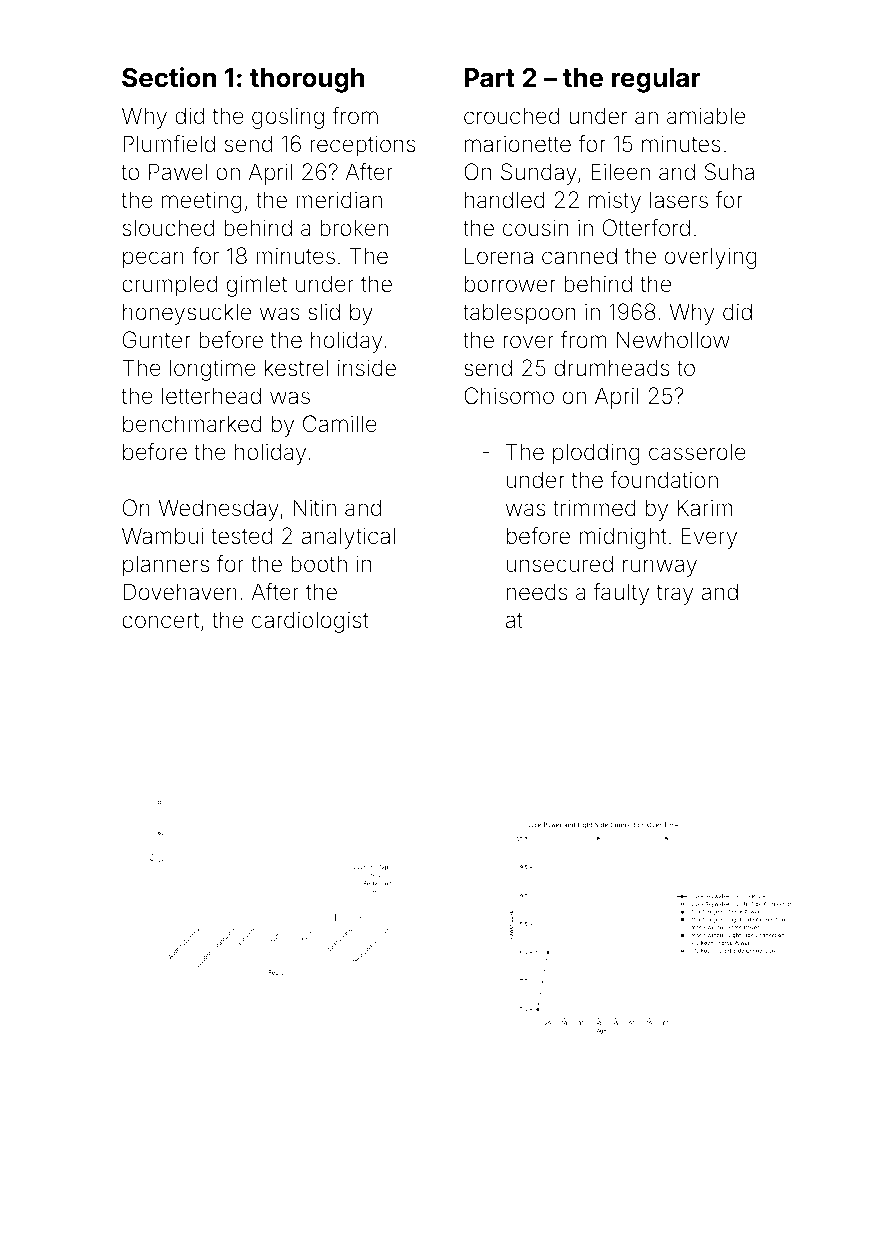  I want to click on analytical, so click(348, 538).
